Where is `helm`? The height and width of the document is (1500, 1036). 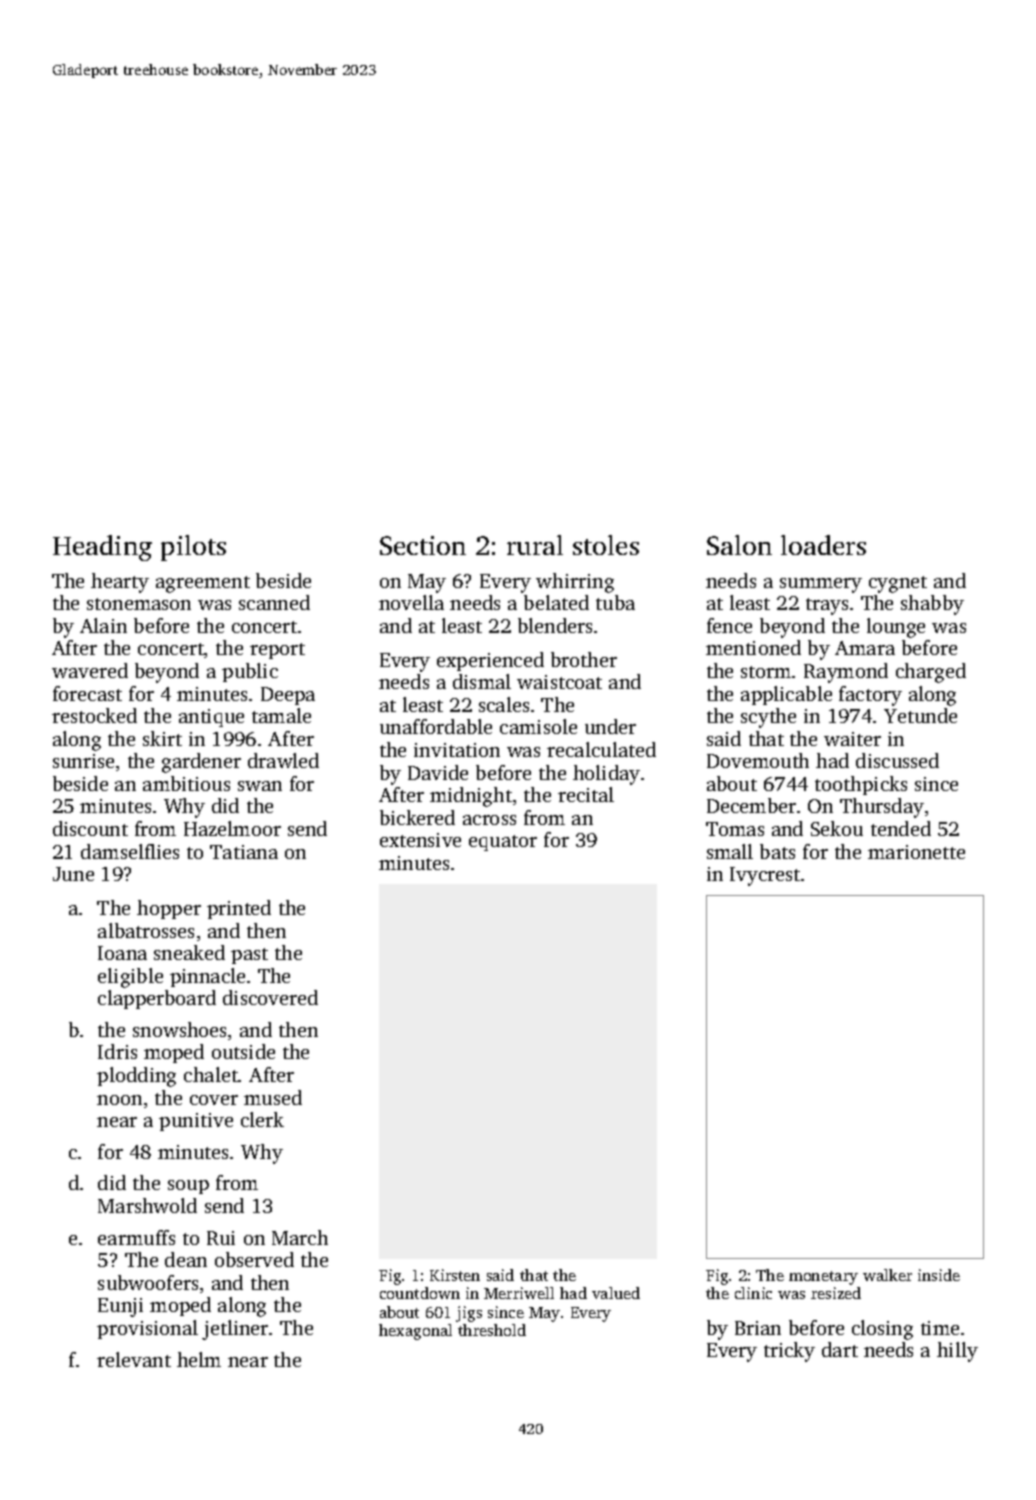
helm is located at coordinates (199, 1359).
